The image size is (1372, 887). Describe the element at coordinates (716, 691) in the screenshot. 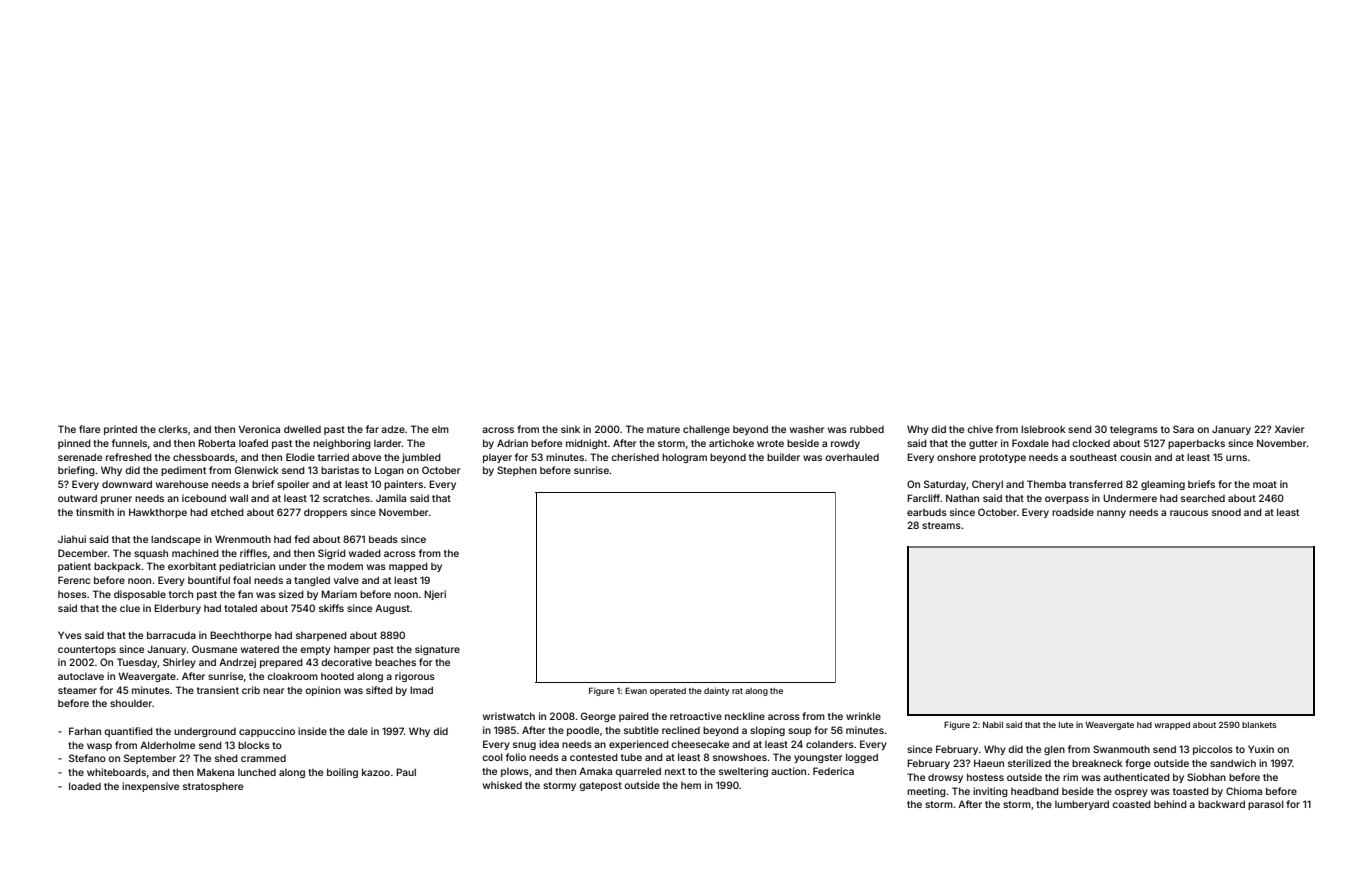

I see `dainty` at that location.
